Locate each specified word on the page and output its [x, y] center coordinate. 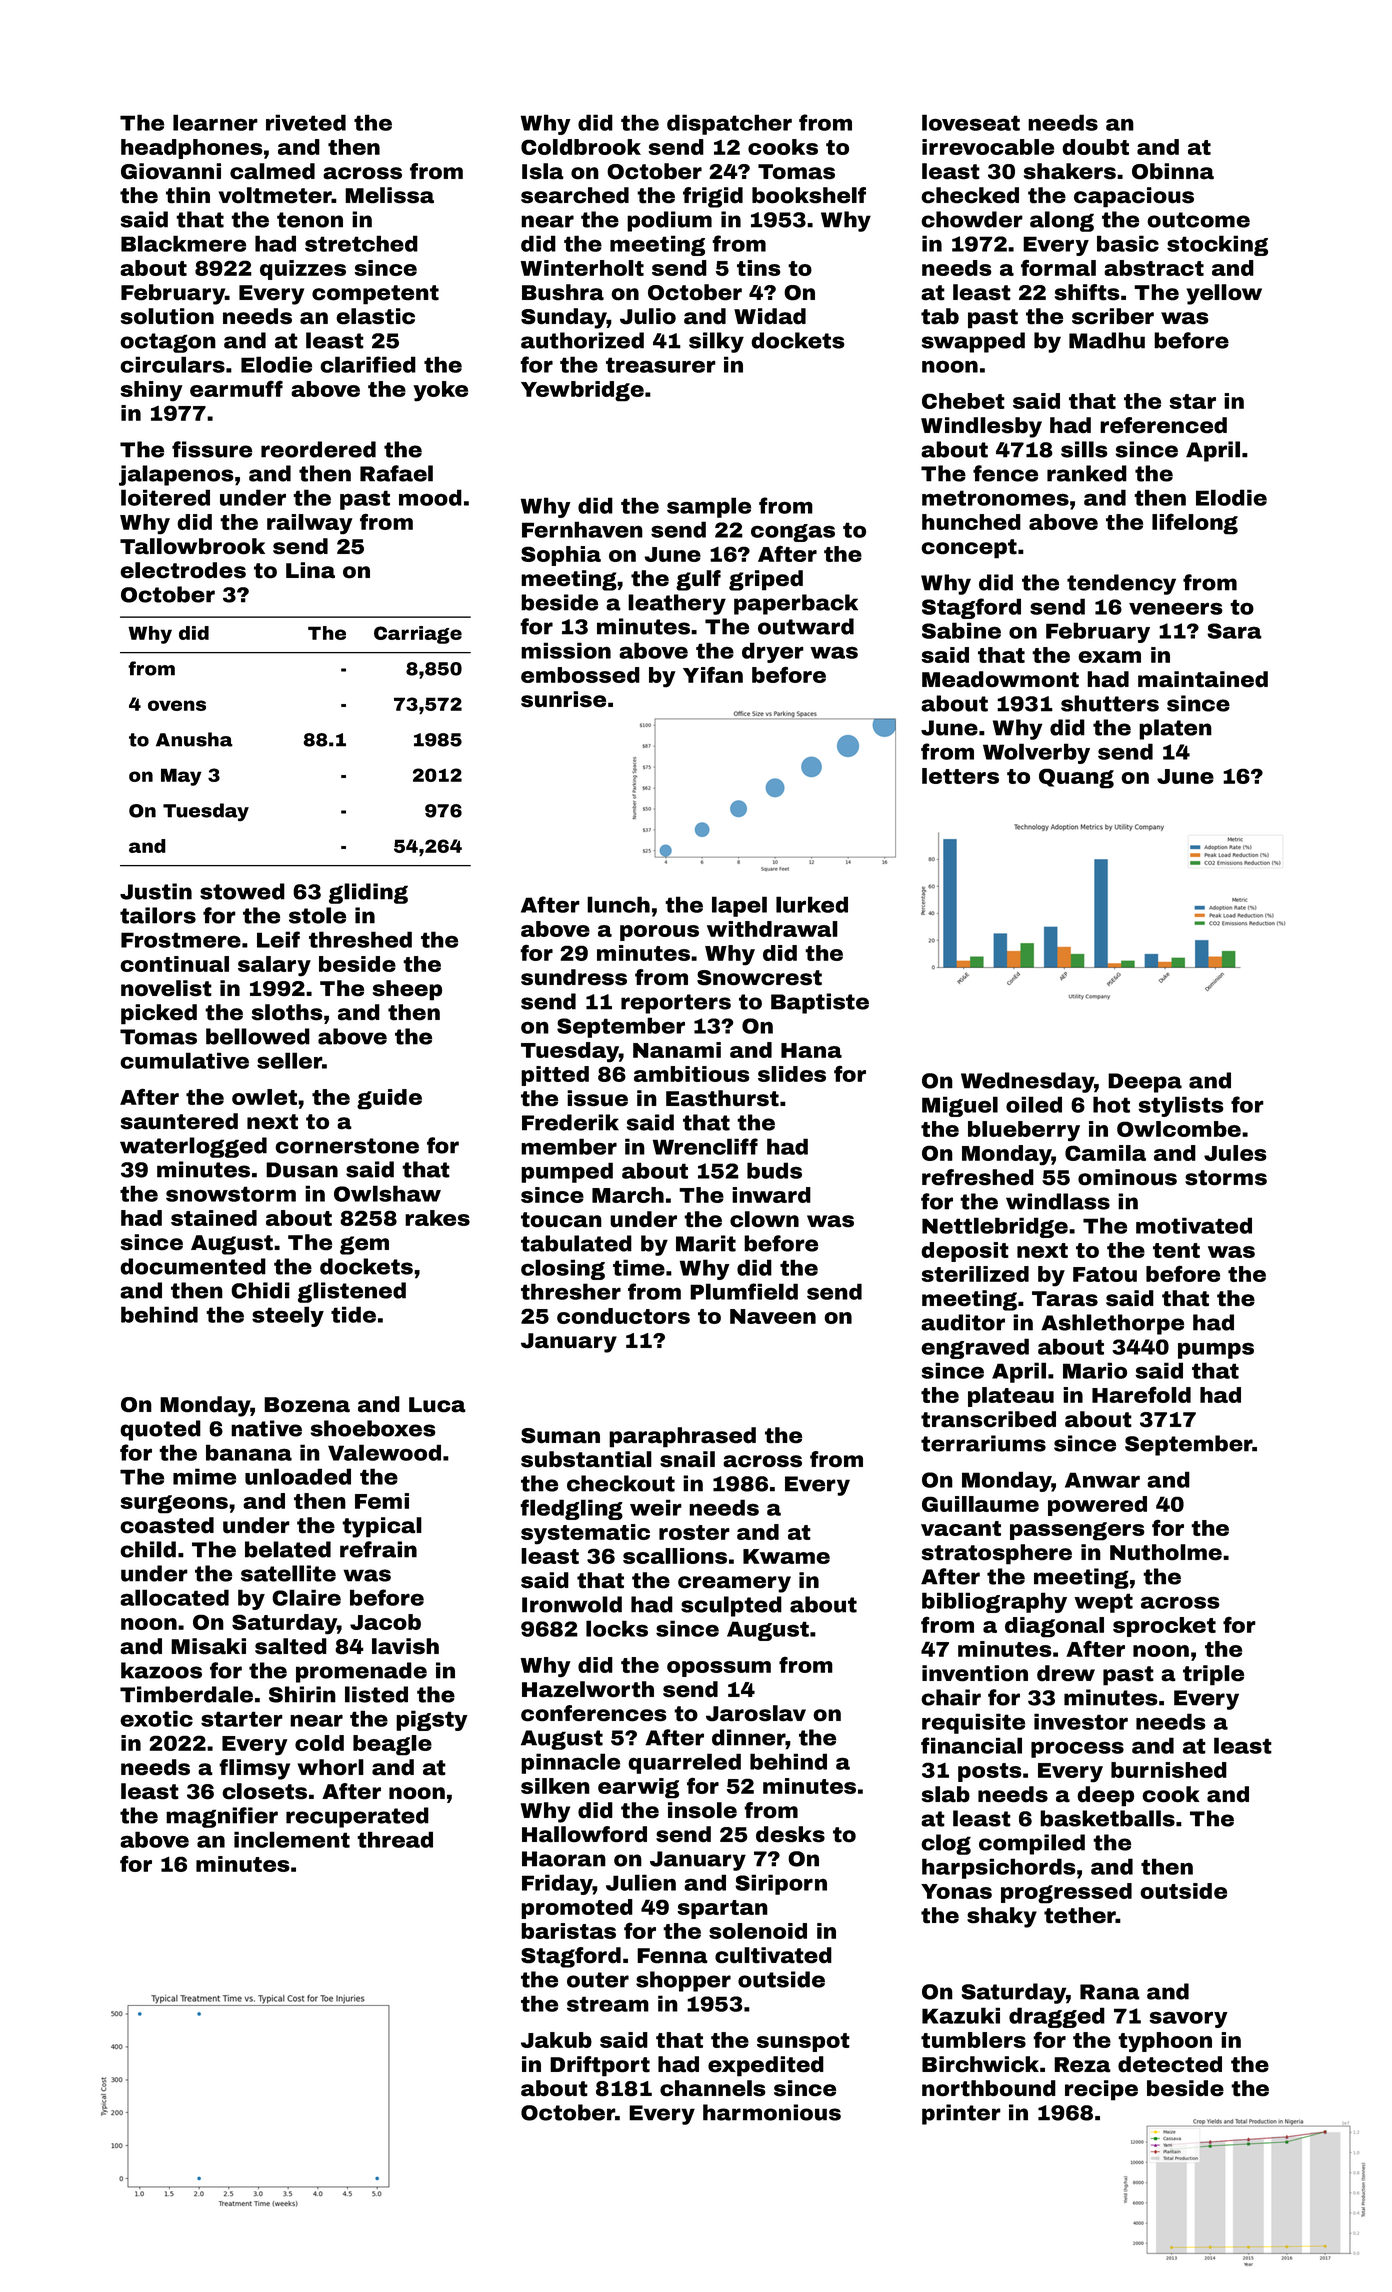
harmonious [772, 2112]
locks [617, 1628]
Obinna [1173, 171]
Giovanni [171, 171]
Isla [543, 171]
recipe [1101, 2090]
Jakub [556, 2040]
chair [951, 1697]
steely [288, 1316]
